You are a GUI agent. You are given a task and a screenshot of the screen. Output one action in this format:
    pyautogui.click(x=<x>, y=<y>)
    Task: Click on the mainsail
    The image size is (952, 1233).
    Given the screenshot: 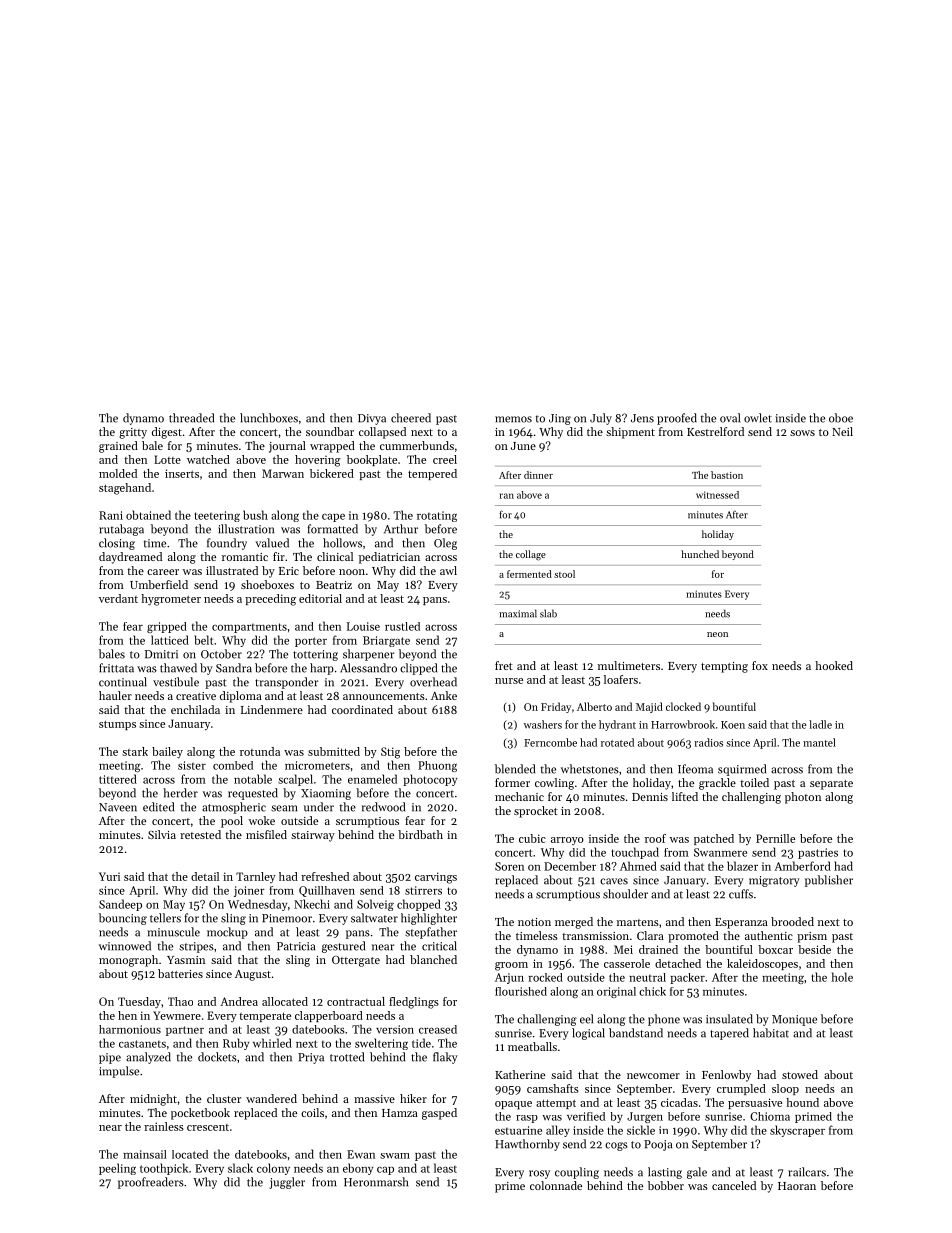 What is the action you would take?
    pyautogui.click(x=145, y=1154)
